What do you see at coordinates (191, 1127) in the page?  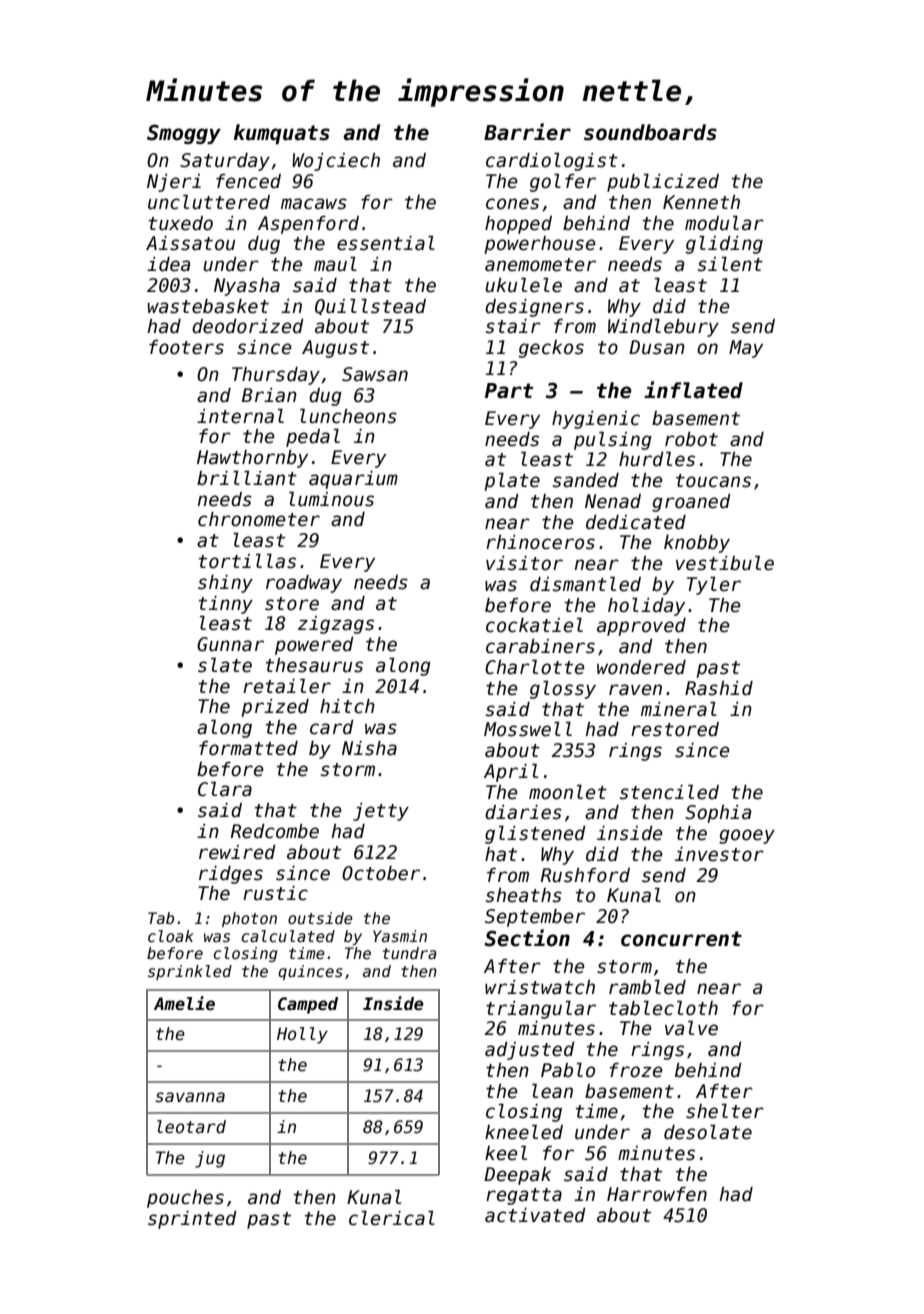 I see `leotard` at bounding box center [191, 1127].
